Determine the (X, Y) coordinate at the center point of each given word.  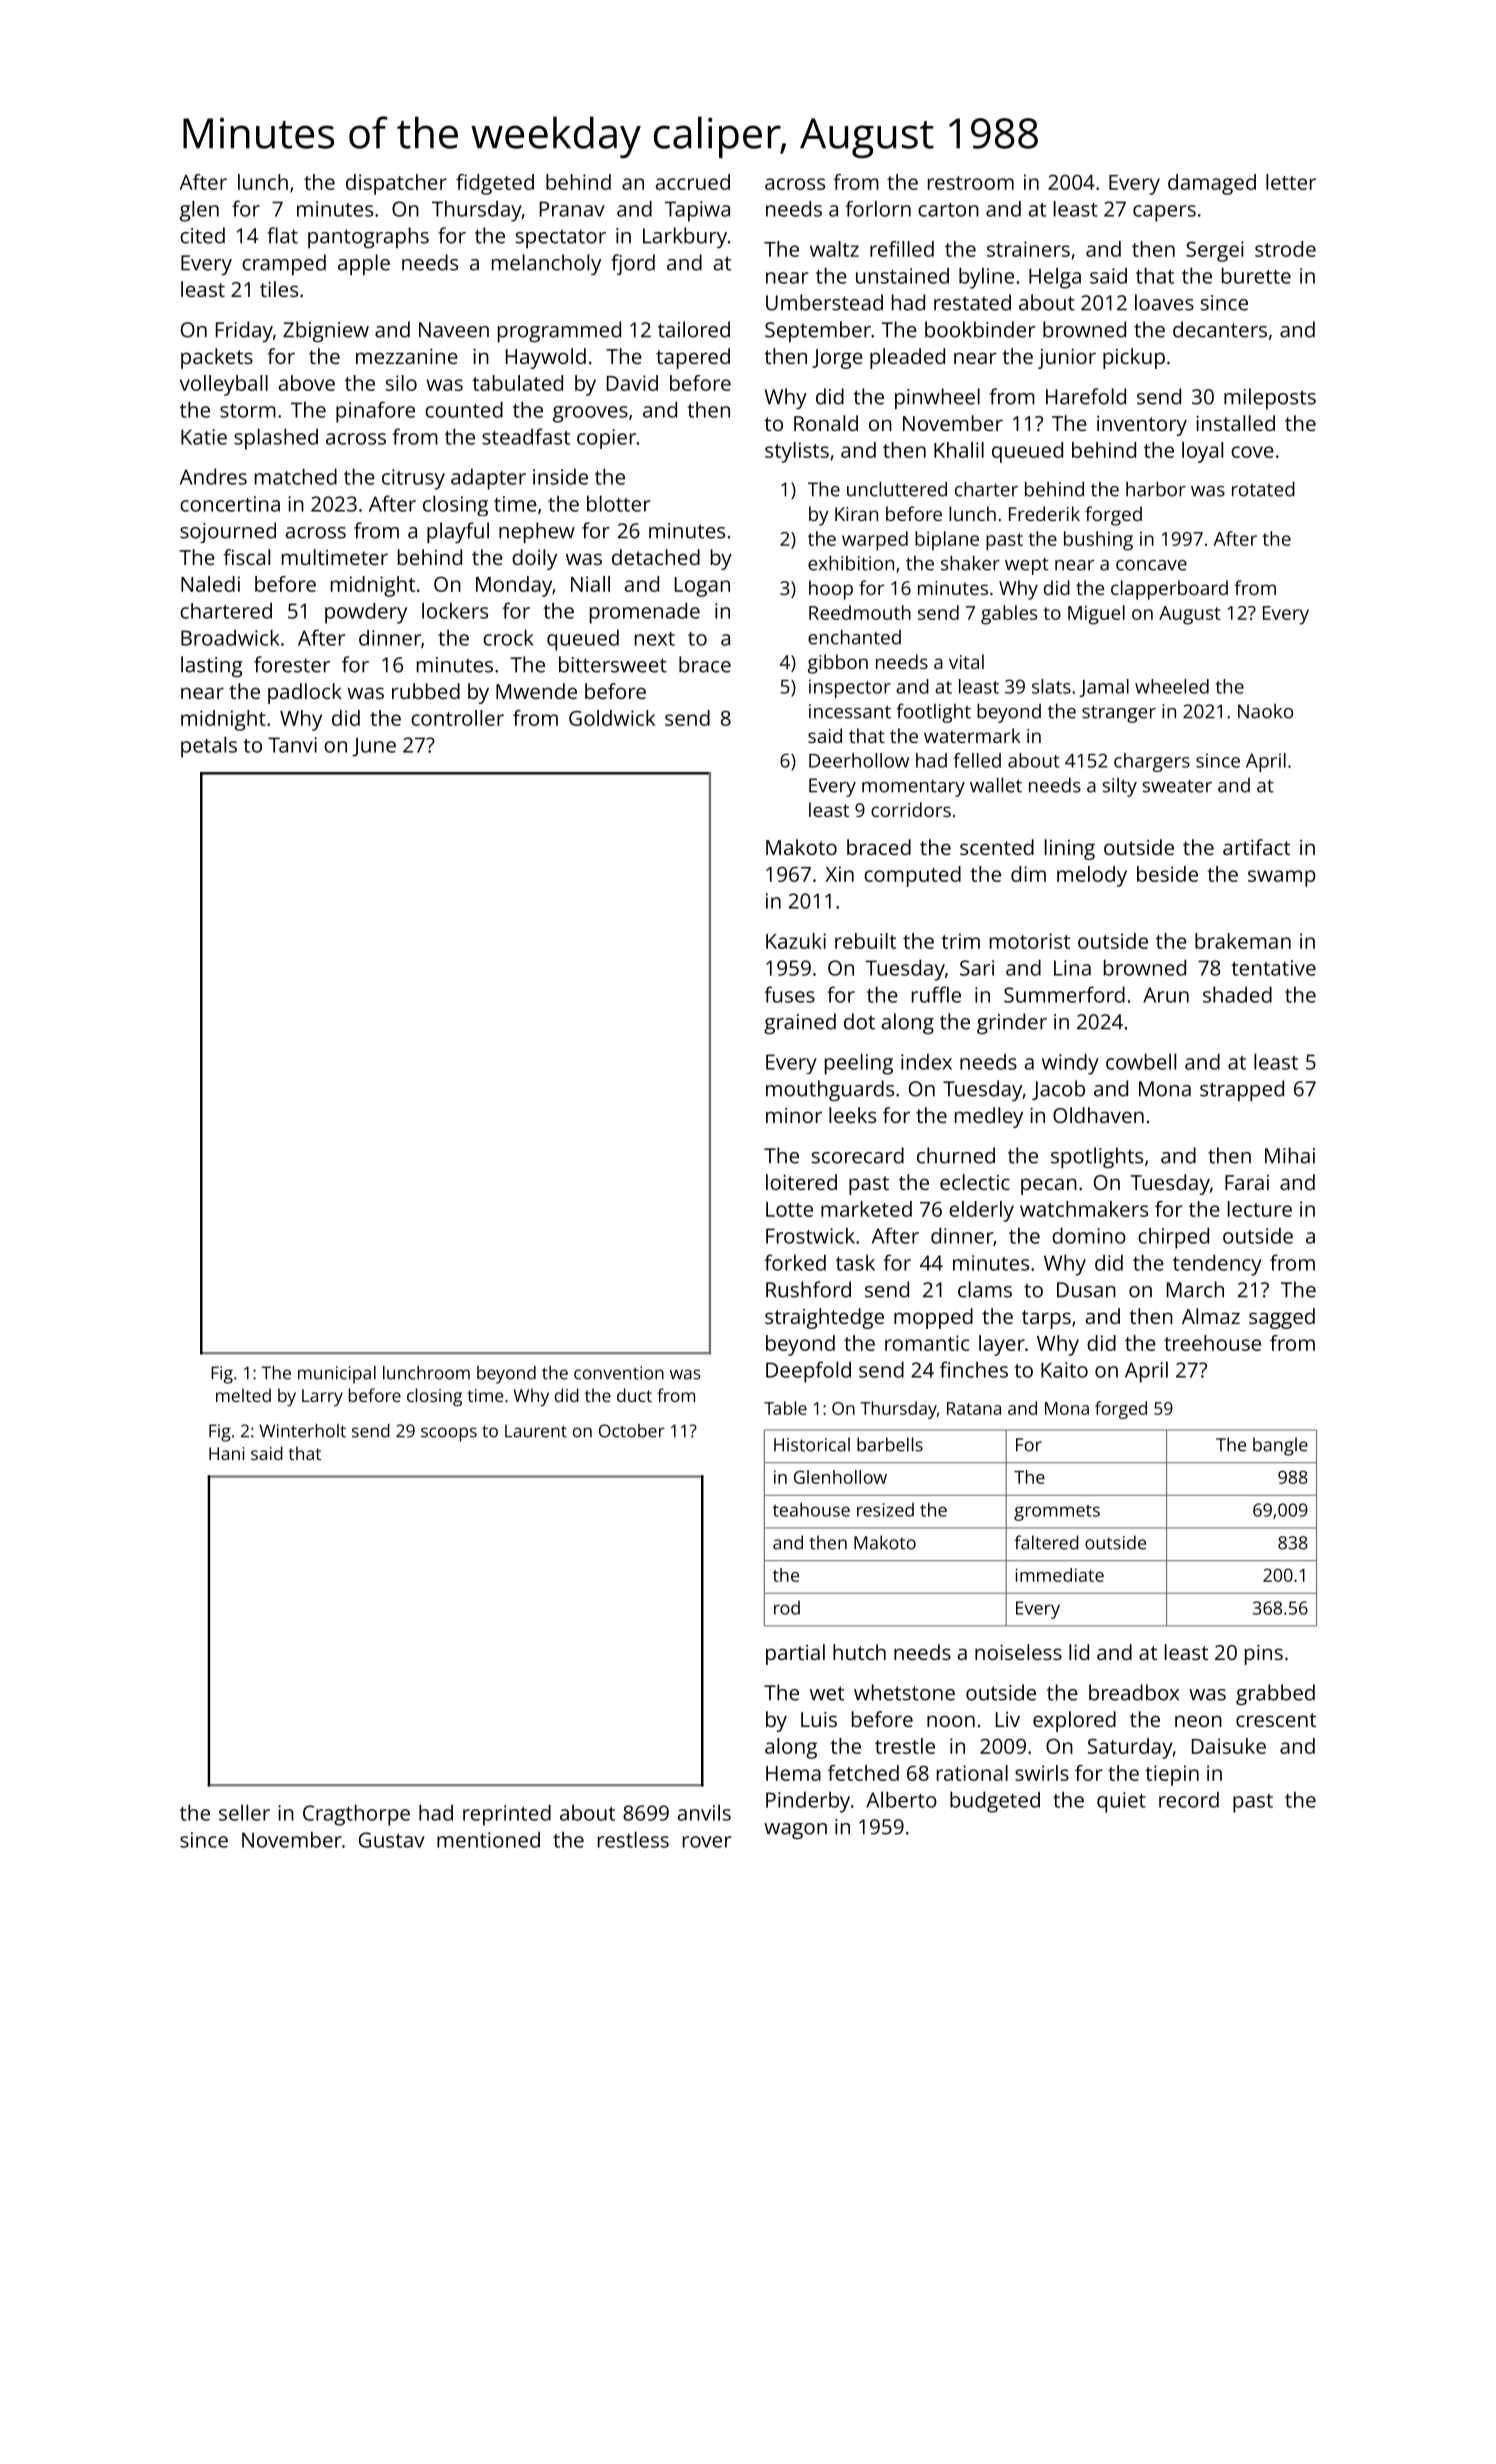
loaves (1164, 302)
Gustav (392, 1840)
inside (560, 476)
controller (457, 718)
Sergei (1215, 251)
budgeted (995, 1802)
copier (606, 439)
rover (707, 1842)
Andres (213, 476)
